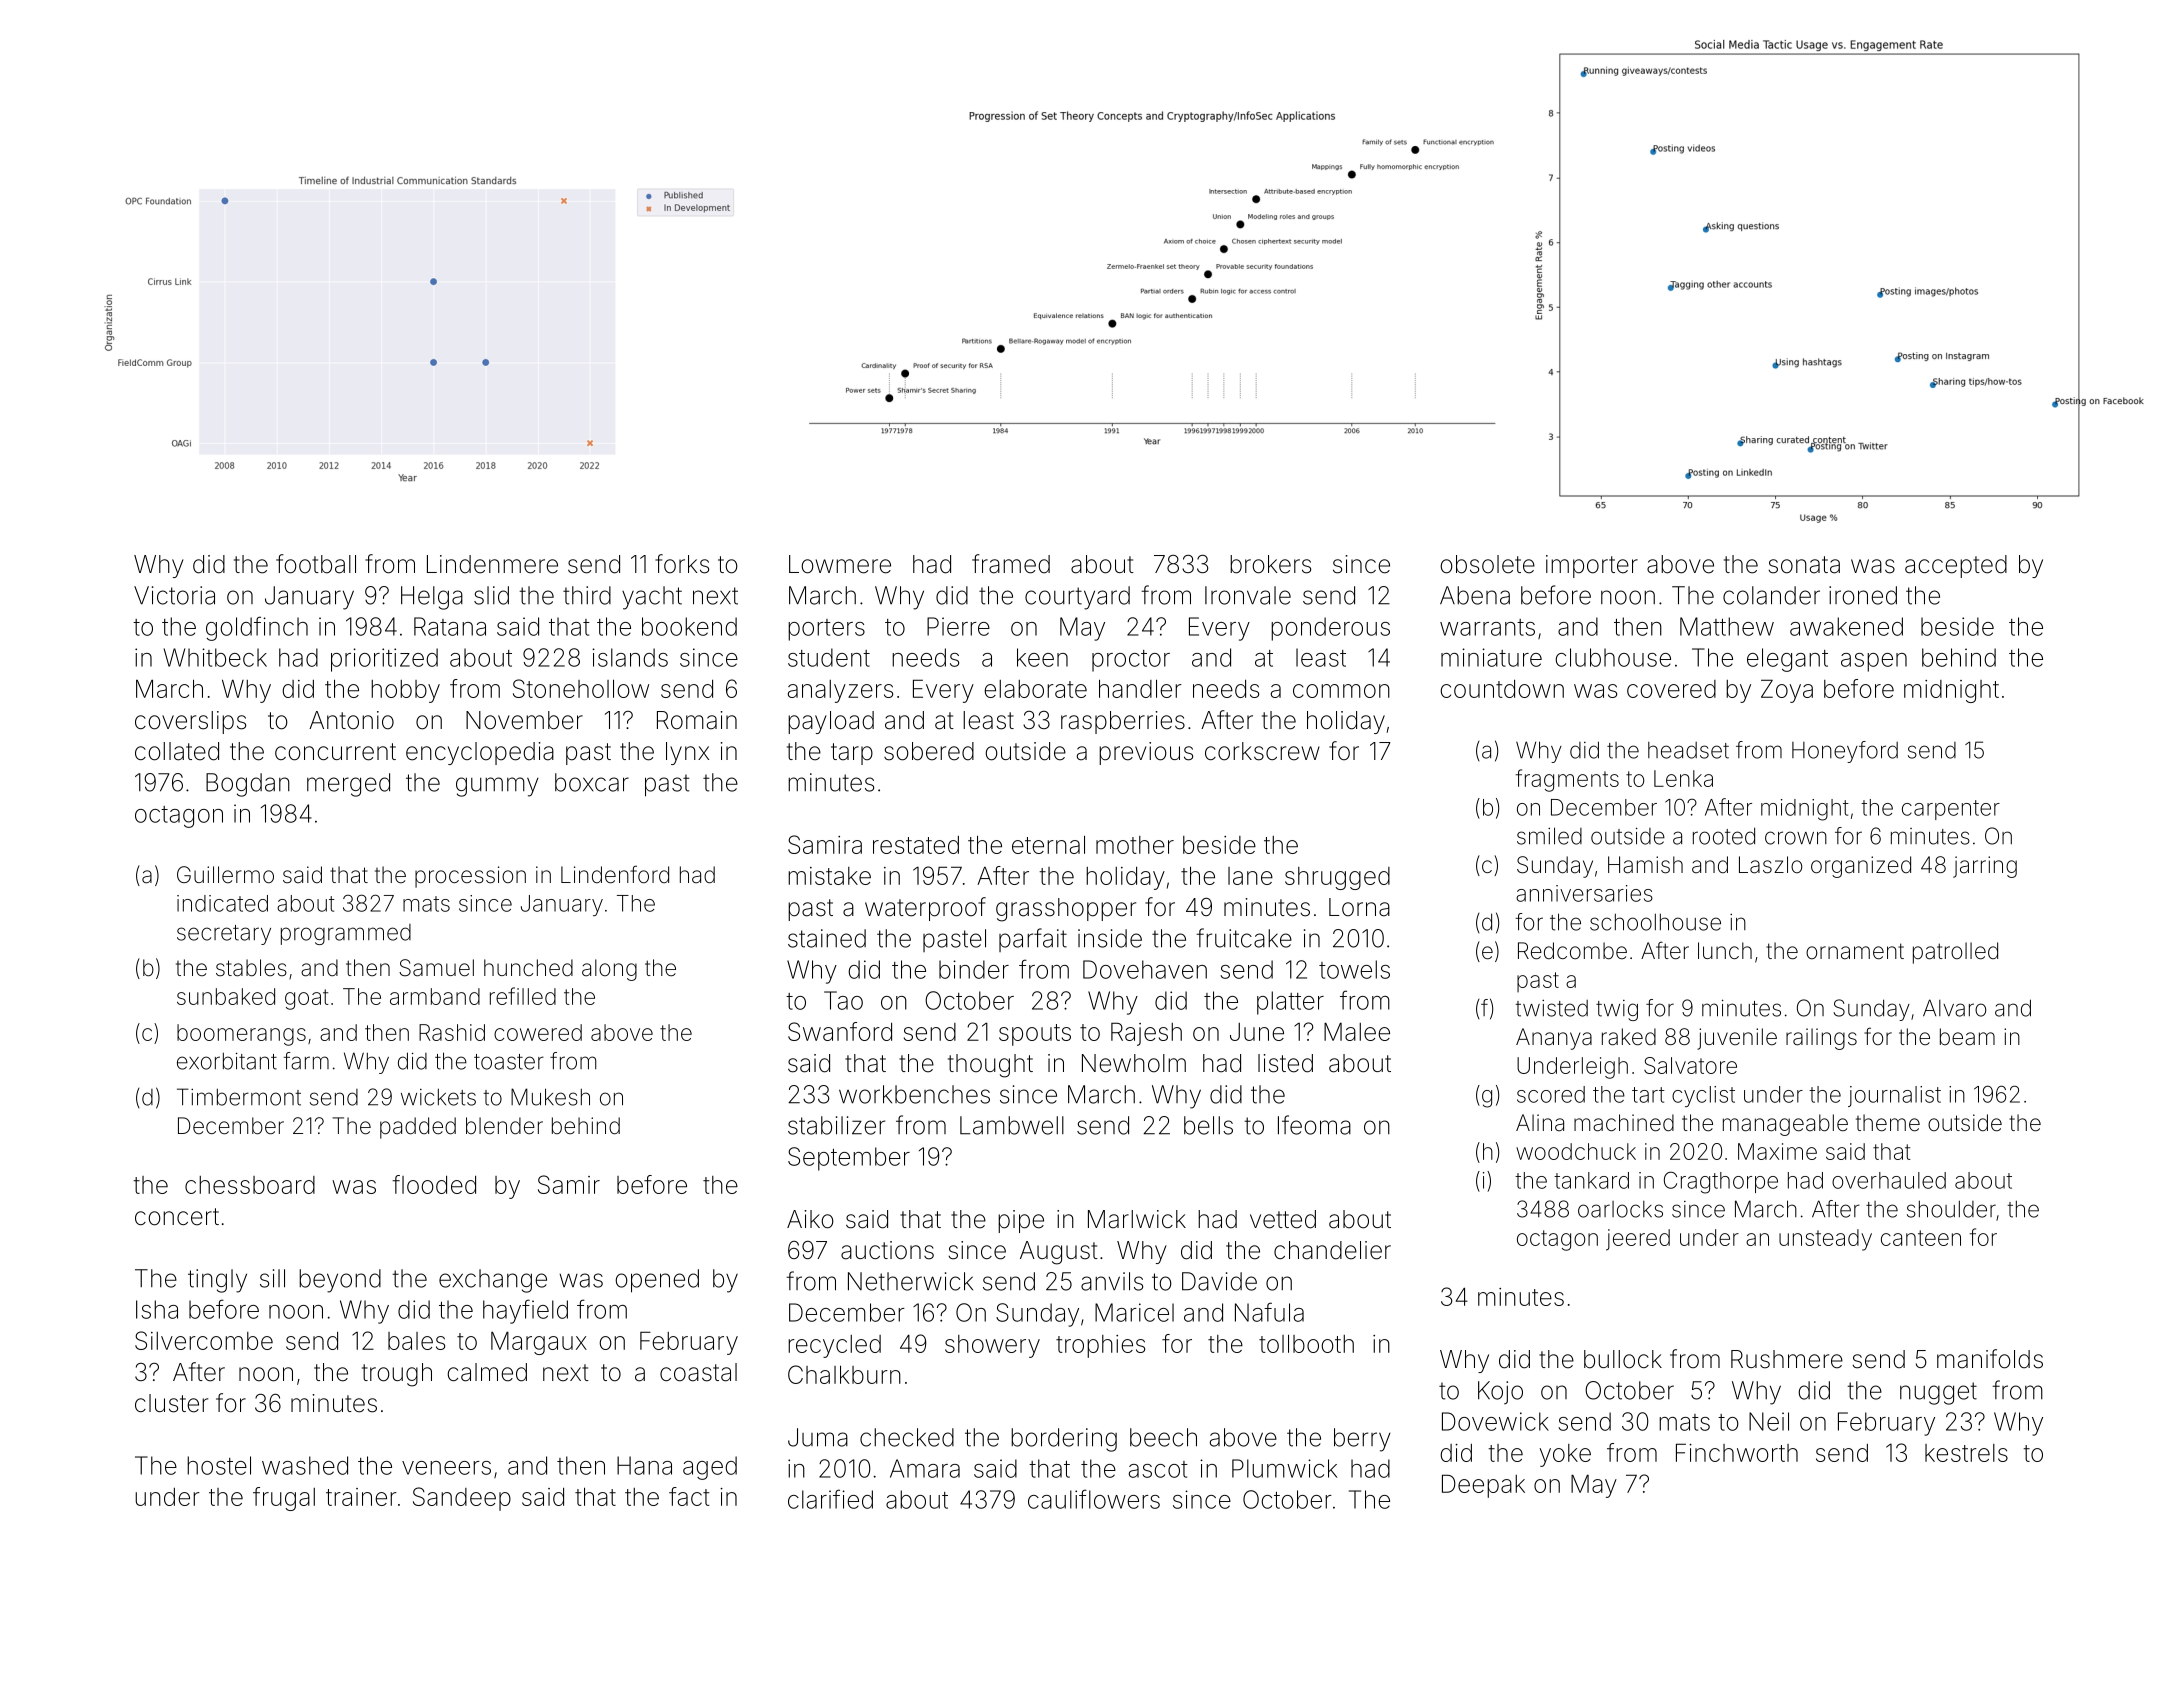 The width and height of the screenshot is (2178, 1683). Describe the element at coordinates (219, 1465) in the screenshot. I see `hostel` at that location.
